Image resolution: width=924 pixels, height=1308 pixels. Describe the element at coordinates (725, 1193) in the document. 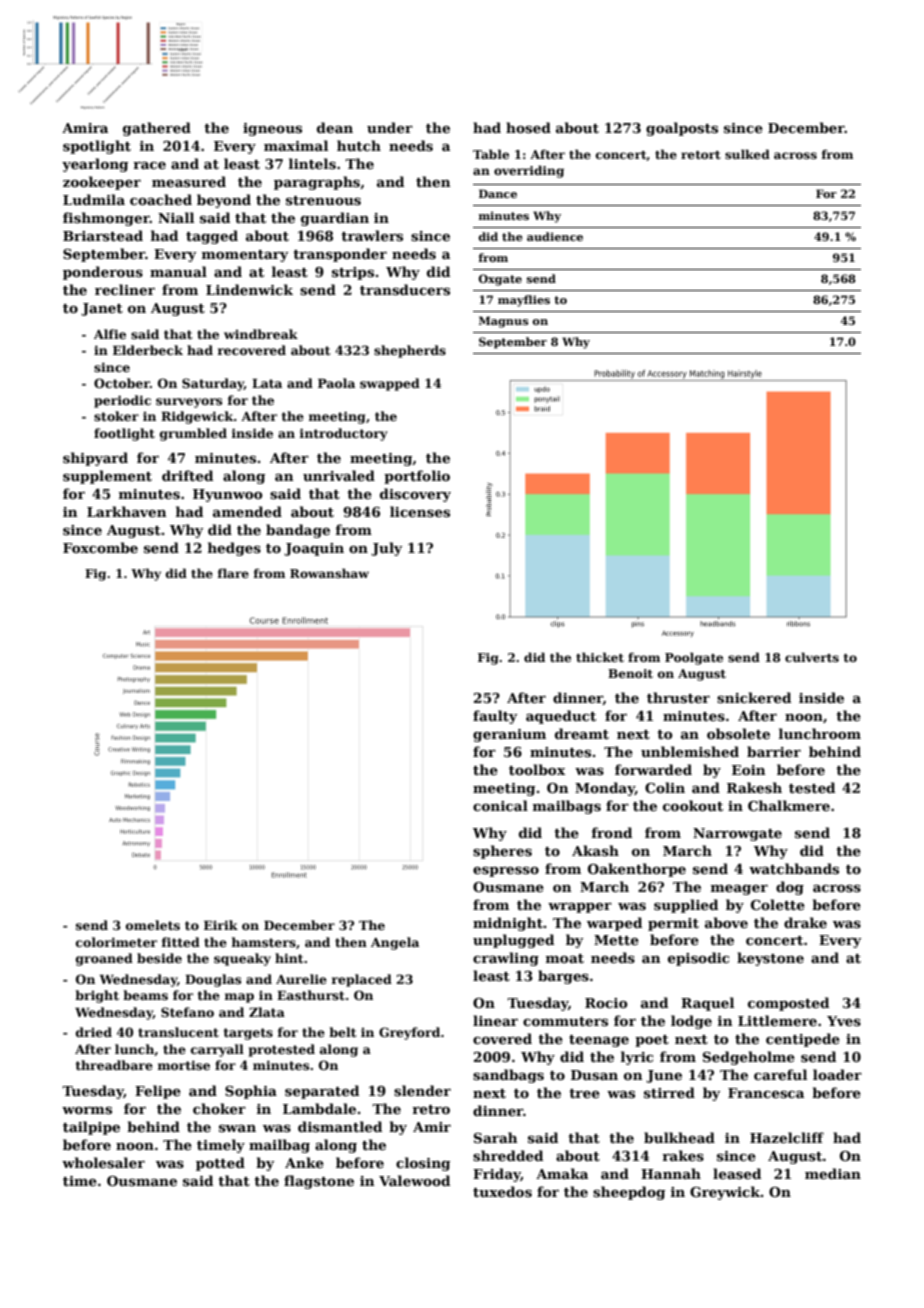

I see `Greywick` at that location.
